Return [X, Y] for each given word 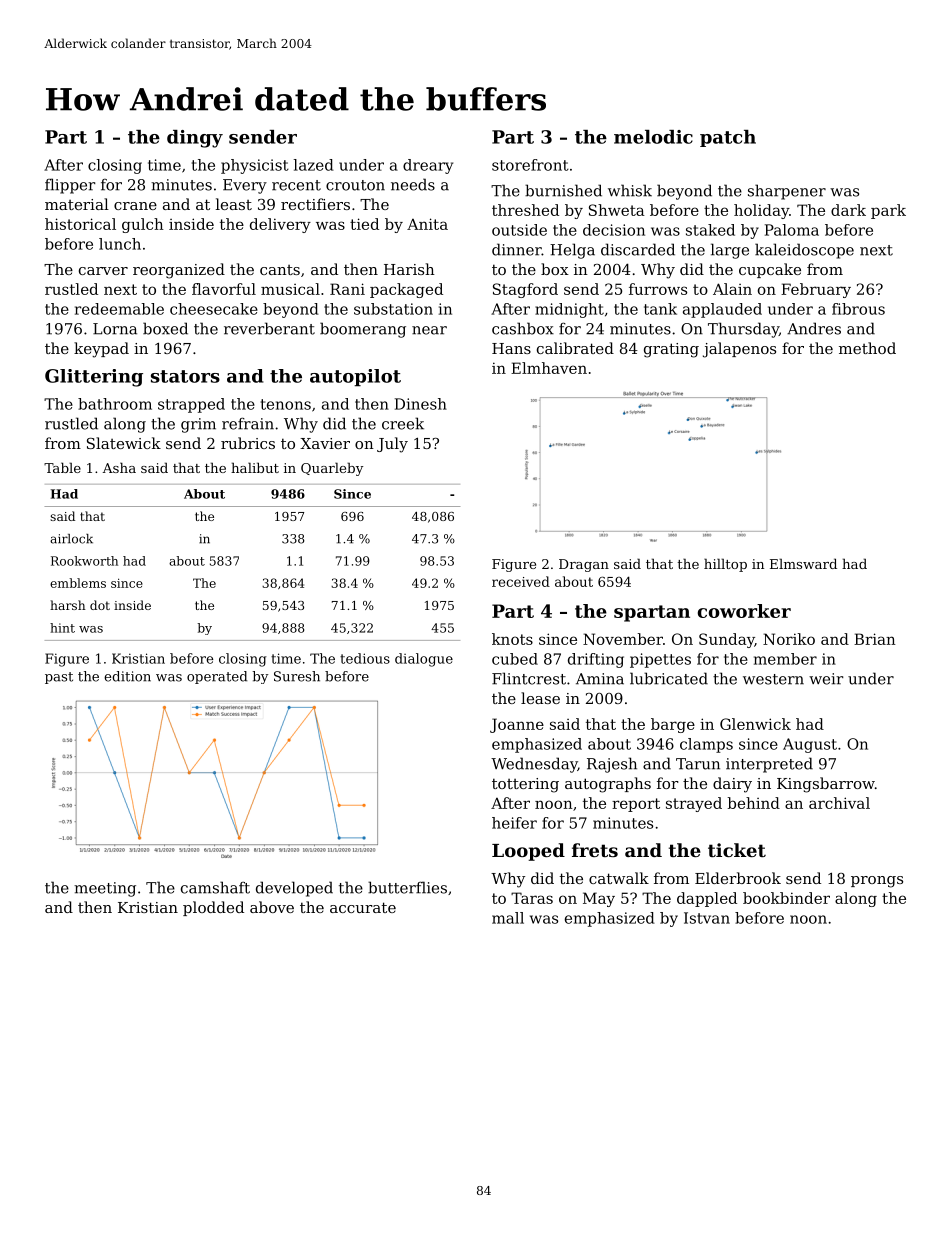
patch [728, 138]
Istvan [707, 918]
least [234, 204]
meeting [105, 889]
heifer [514, 823]
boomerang [363, 330]
